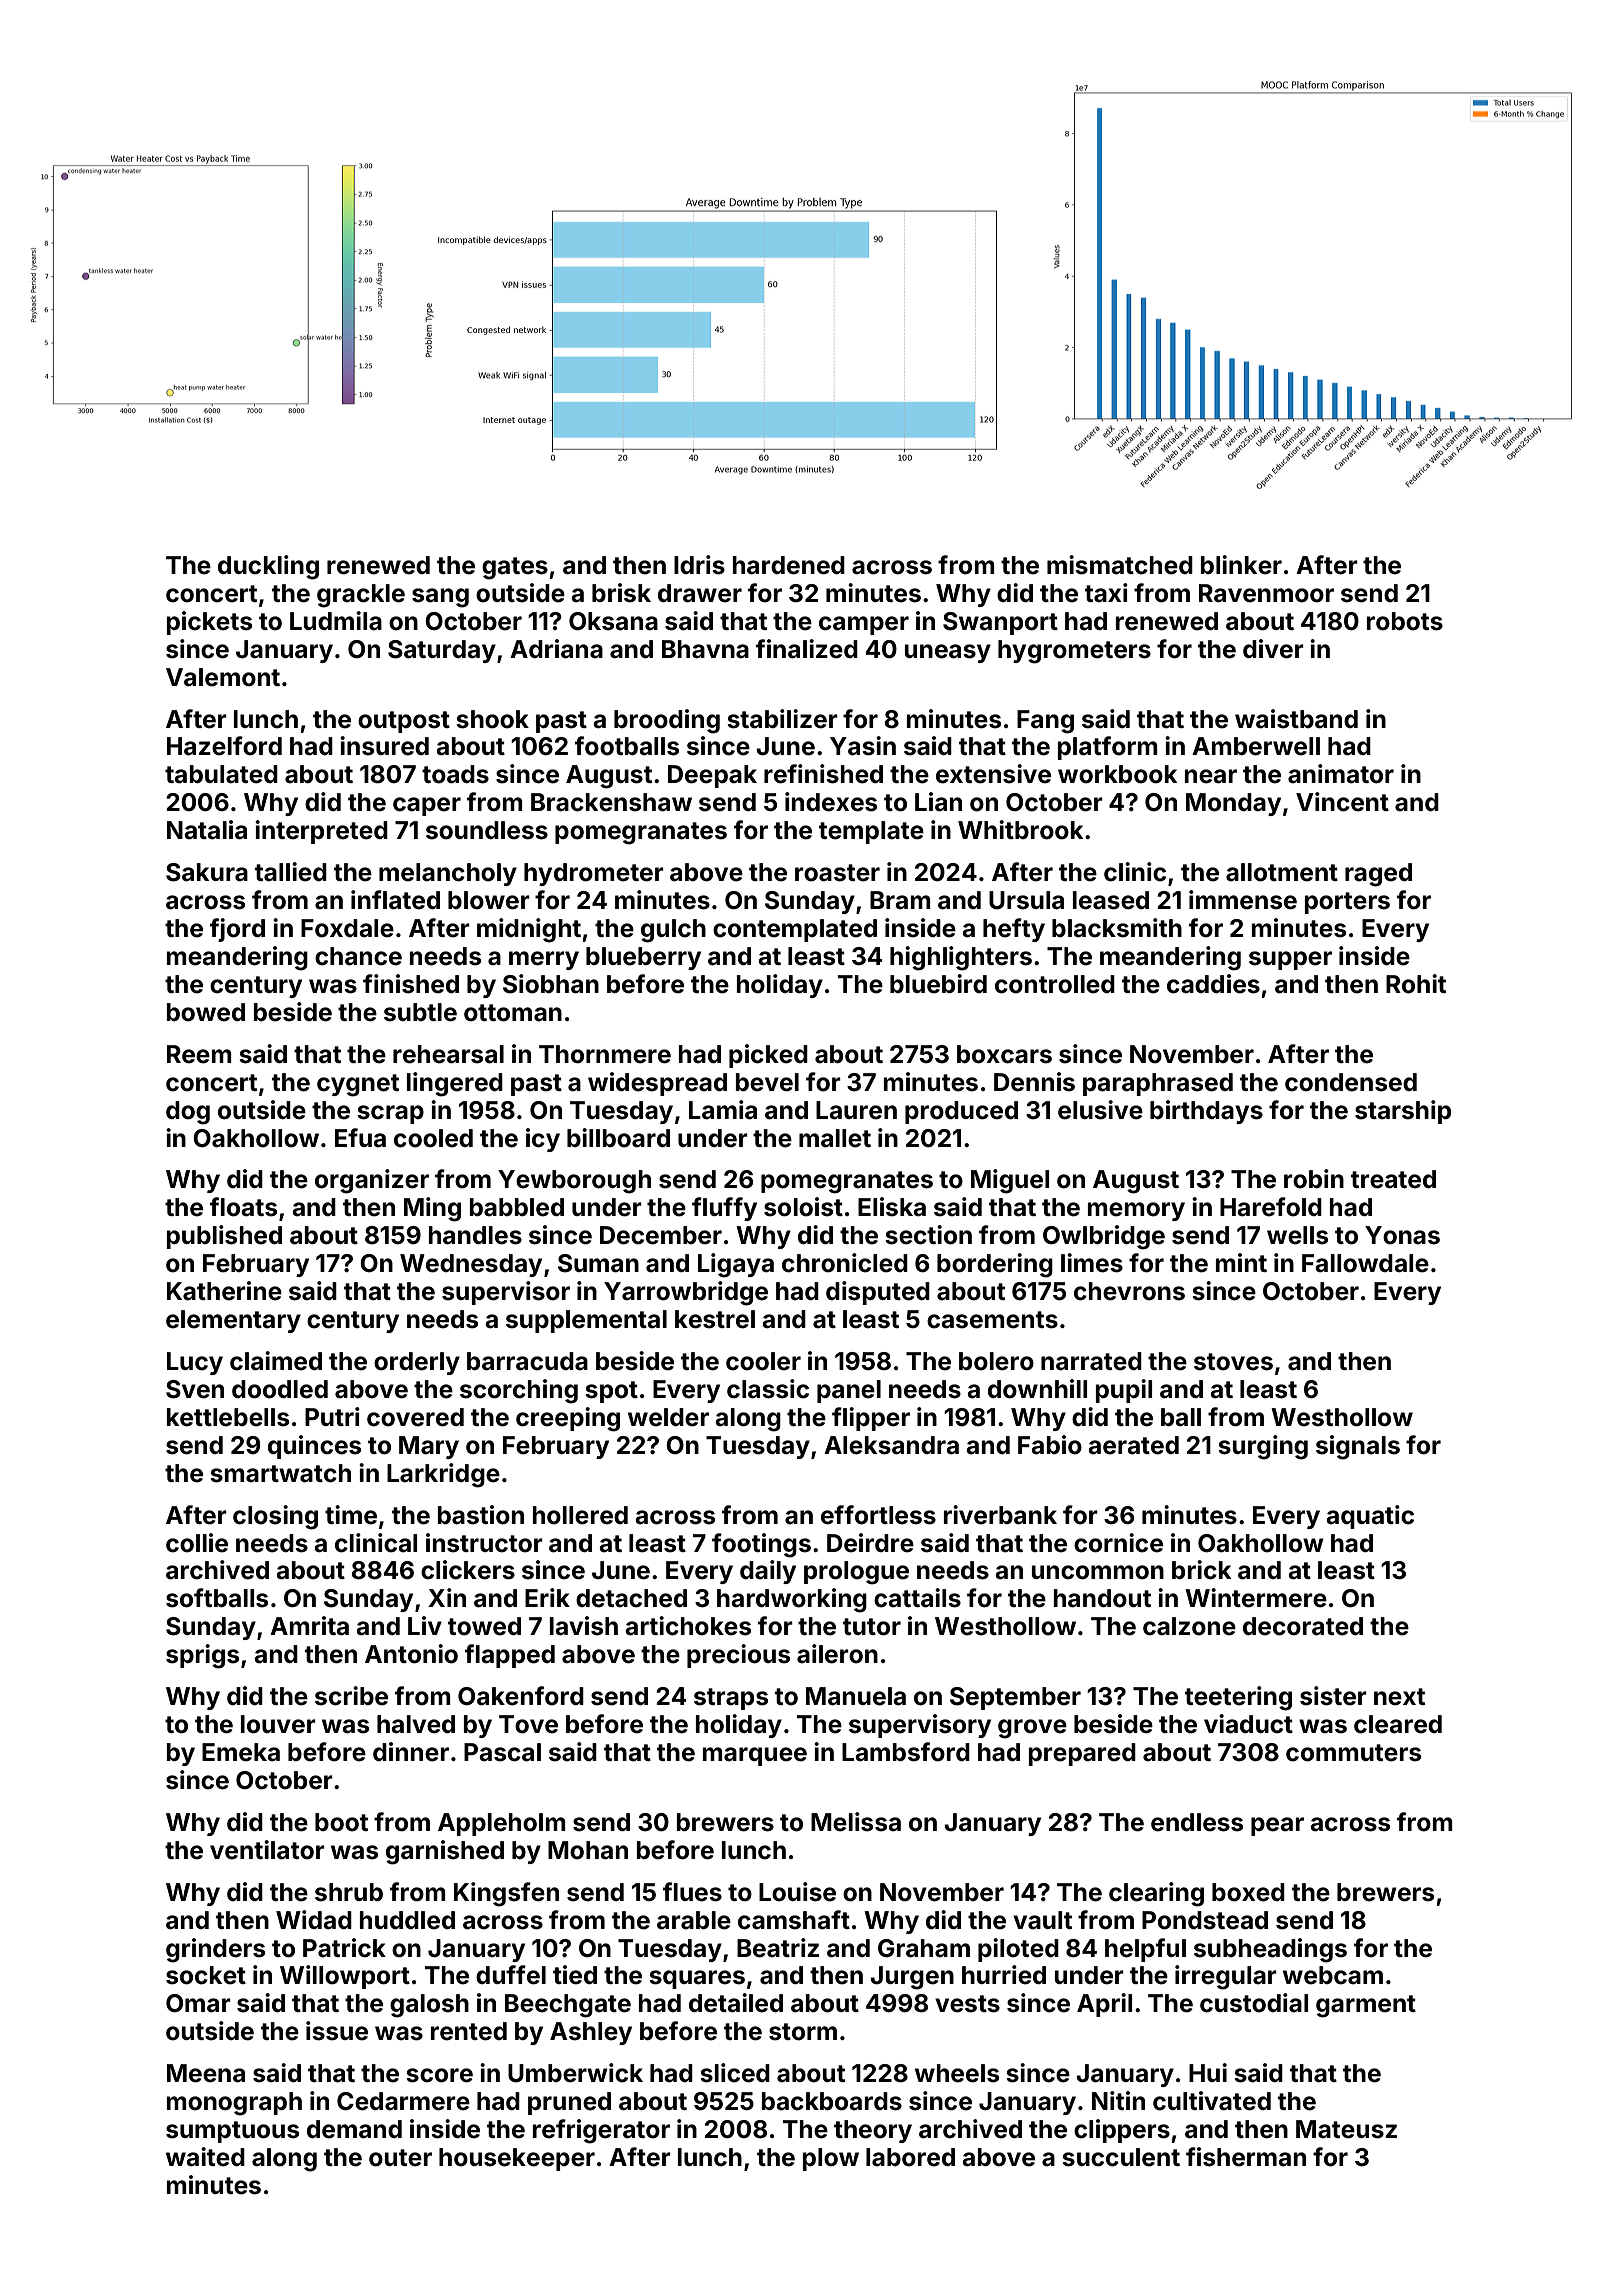  What do you see at coordinates (586, 1321) in the screenshot?
I see `supplemental` at bounding box center [586, 1321].
